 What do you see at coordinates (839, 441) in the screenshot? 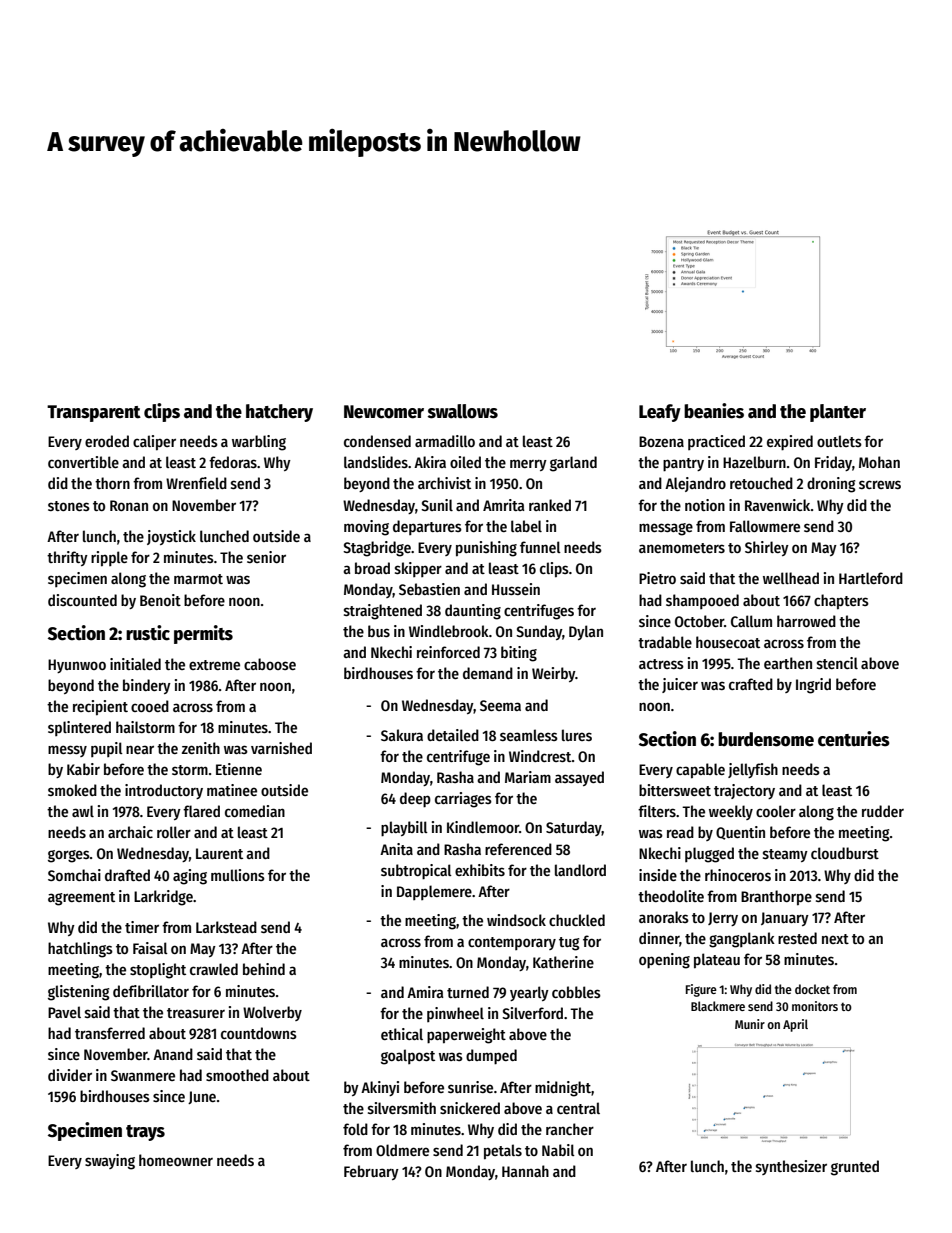
I see `outlets` at bounding box center [839, 441].
